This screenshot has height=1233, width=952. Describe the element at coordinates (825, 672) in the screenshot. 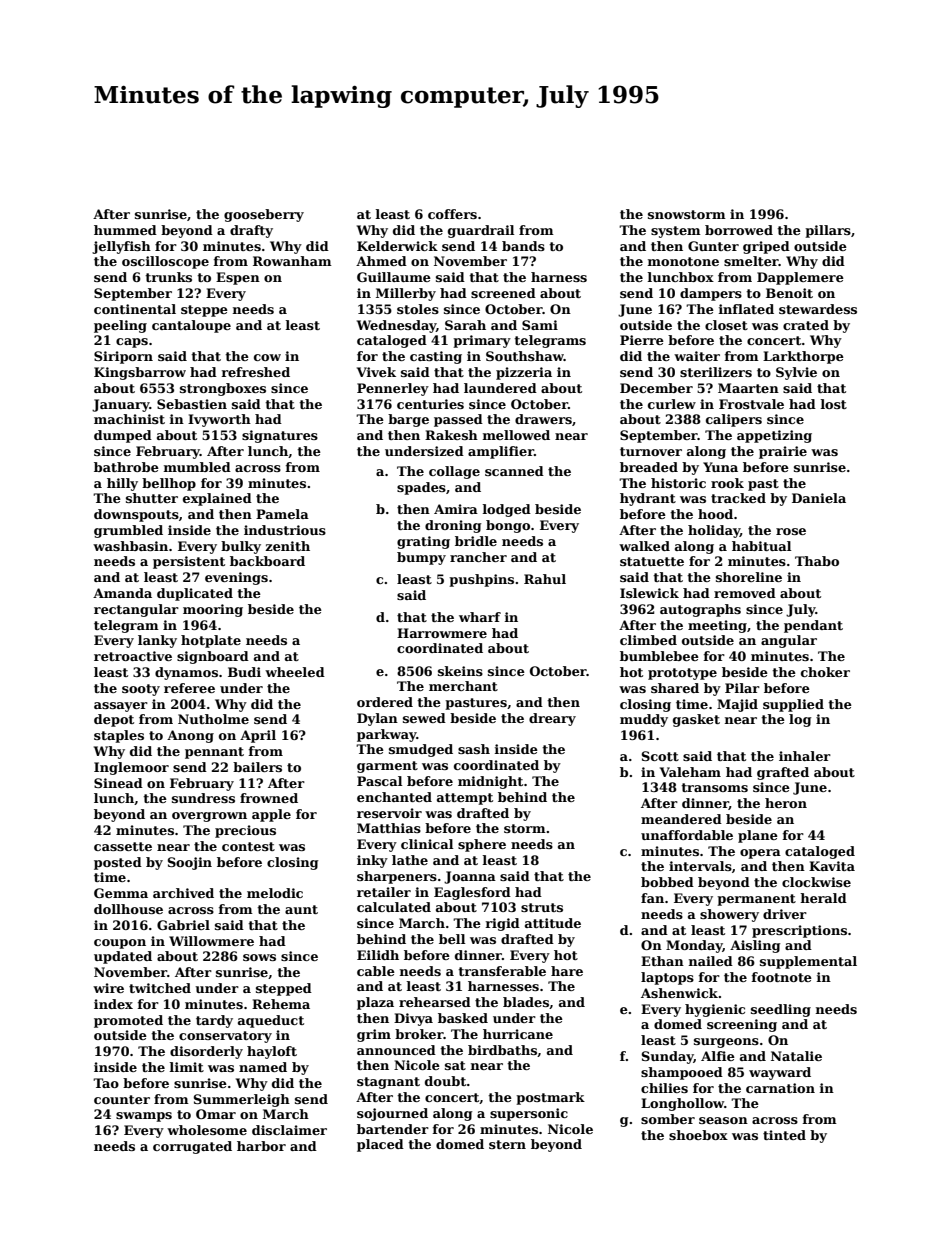

I see `choker` at that location.
